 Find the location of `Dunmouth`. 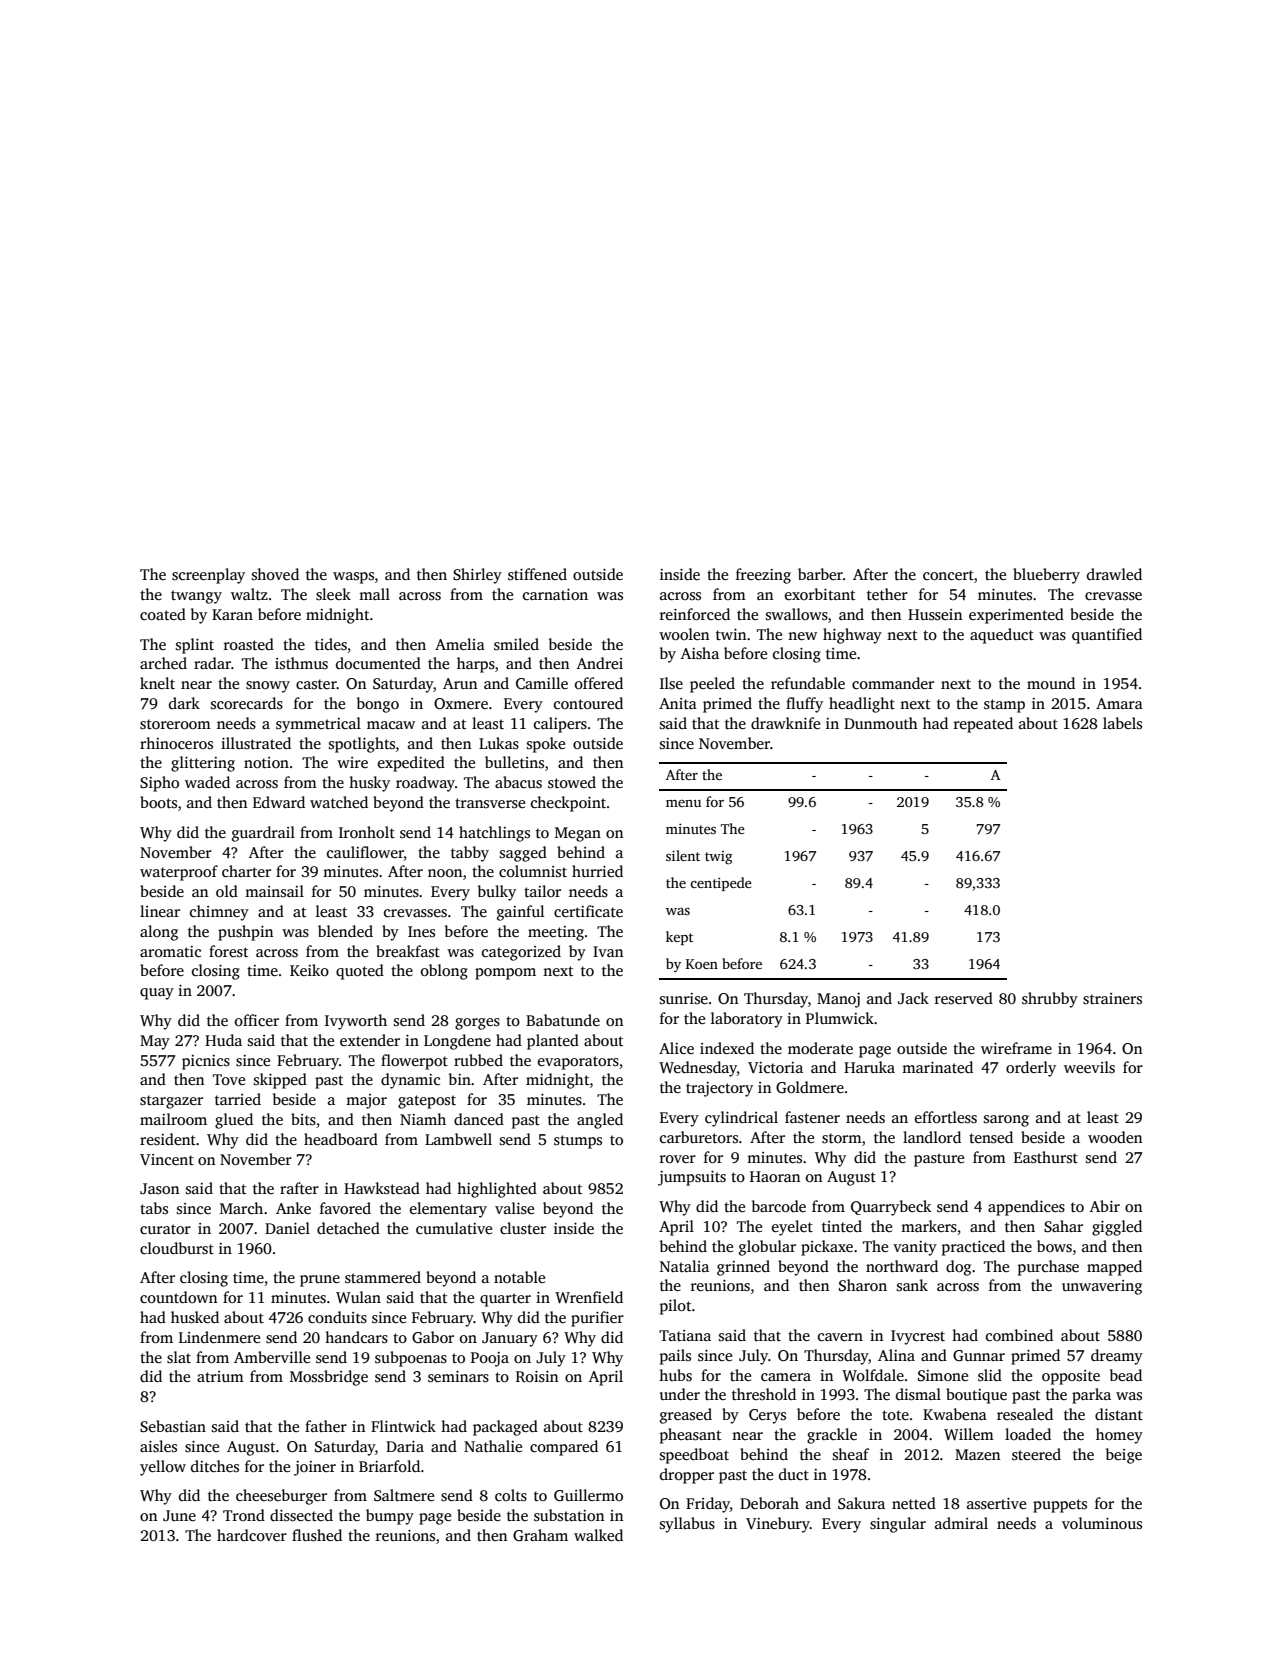

Dunmouth is located at coordinates (881, 723).
